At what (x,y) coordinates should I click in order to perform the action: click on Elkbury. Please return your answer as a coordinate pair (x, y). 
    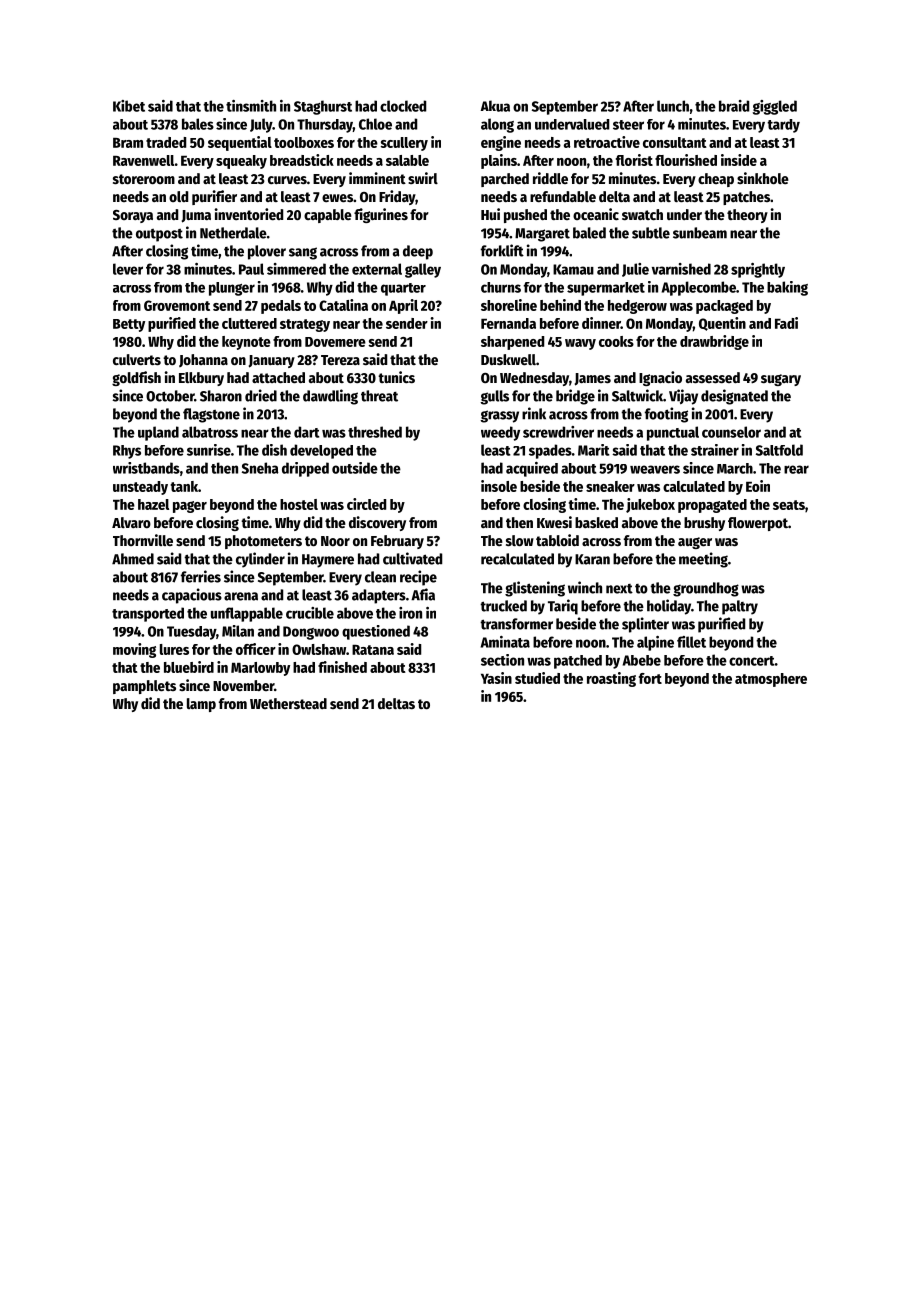
    Looking at the image, I should click on (201, 379).
